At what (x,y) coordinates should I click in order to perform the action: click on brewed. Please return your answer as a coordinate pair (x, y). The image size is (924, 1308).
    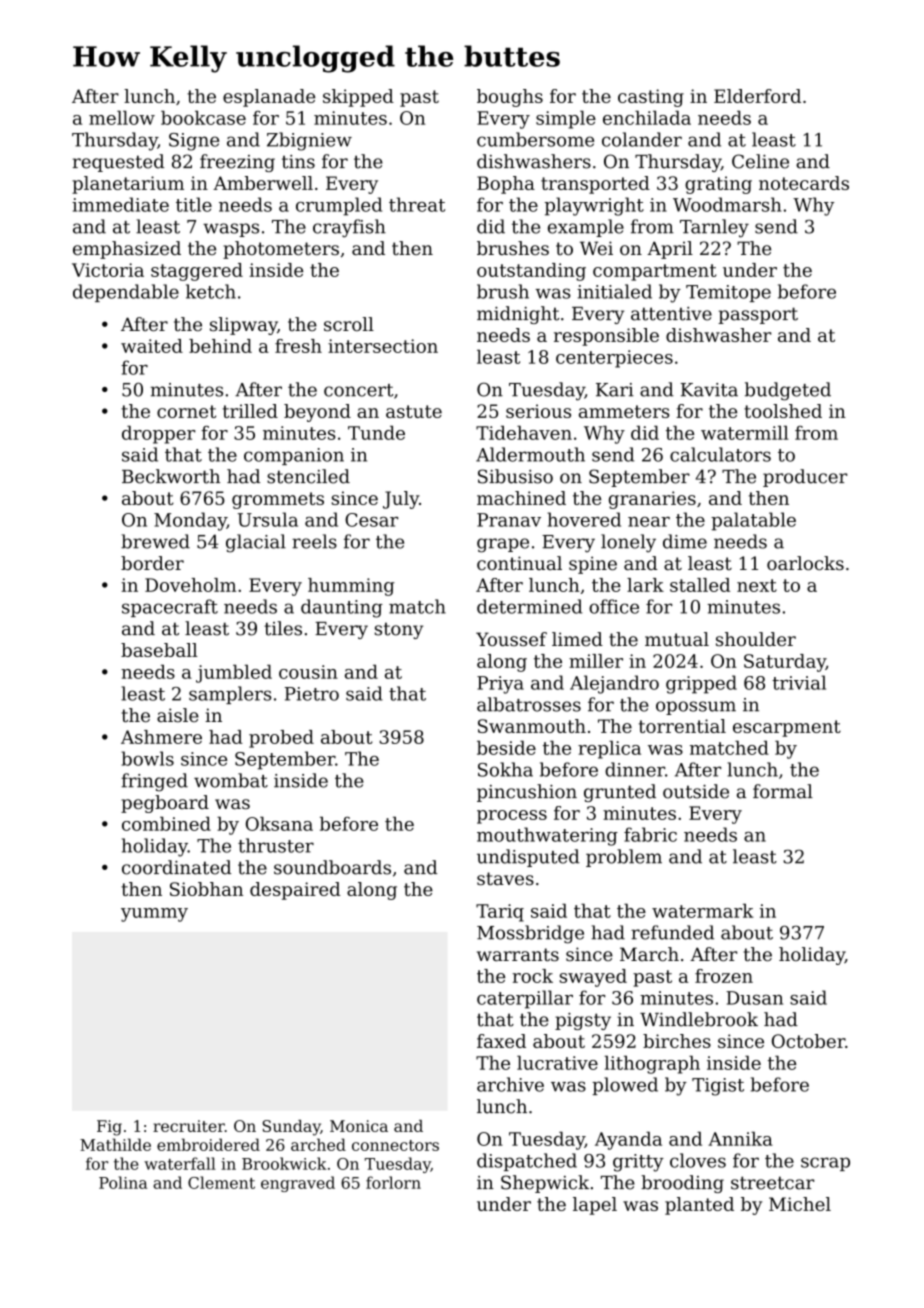
    Looking at the image, I should click on (155, 541).
